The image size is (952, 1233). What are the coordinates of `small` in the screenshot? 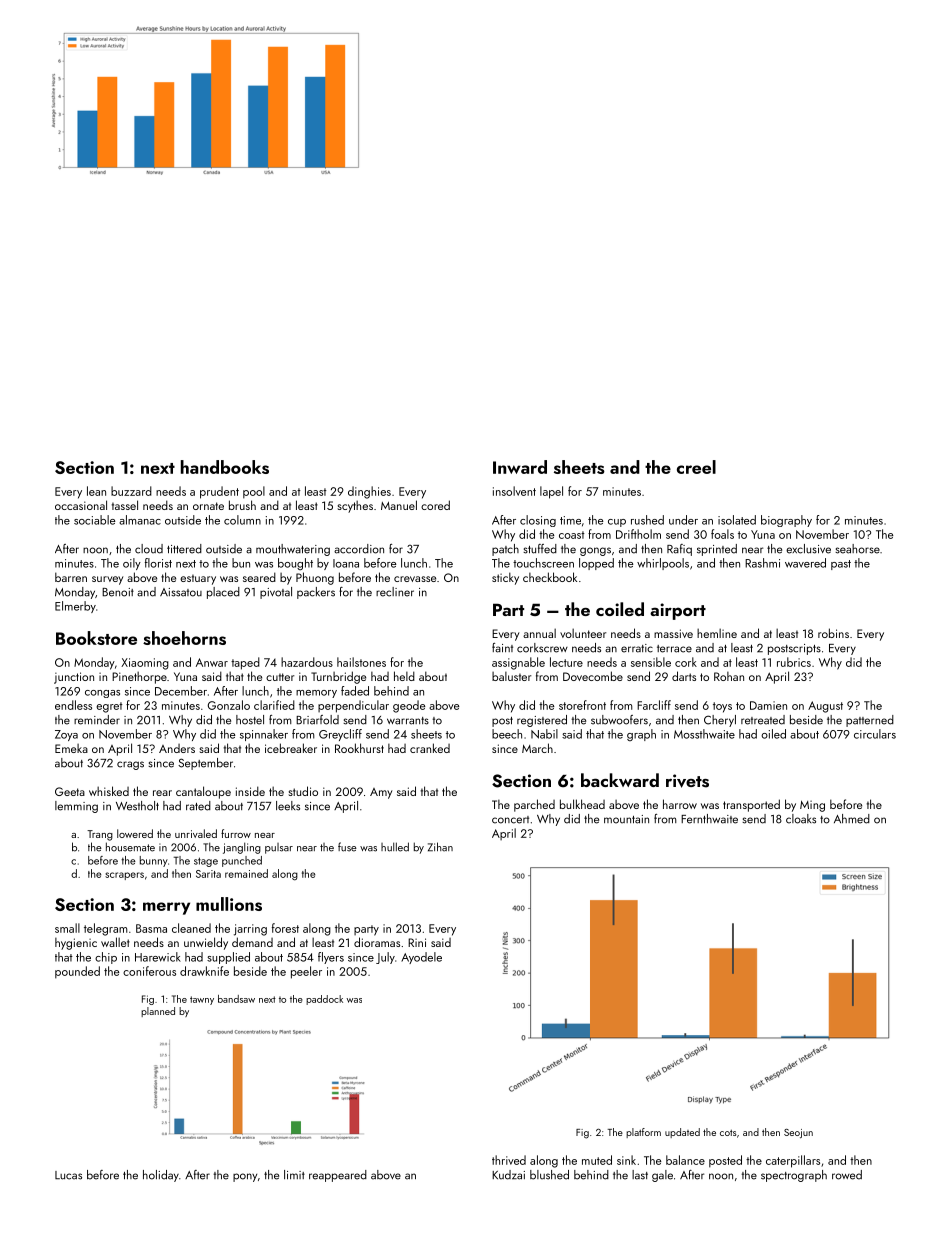 It's located at (67, 928).
